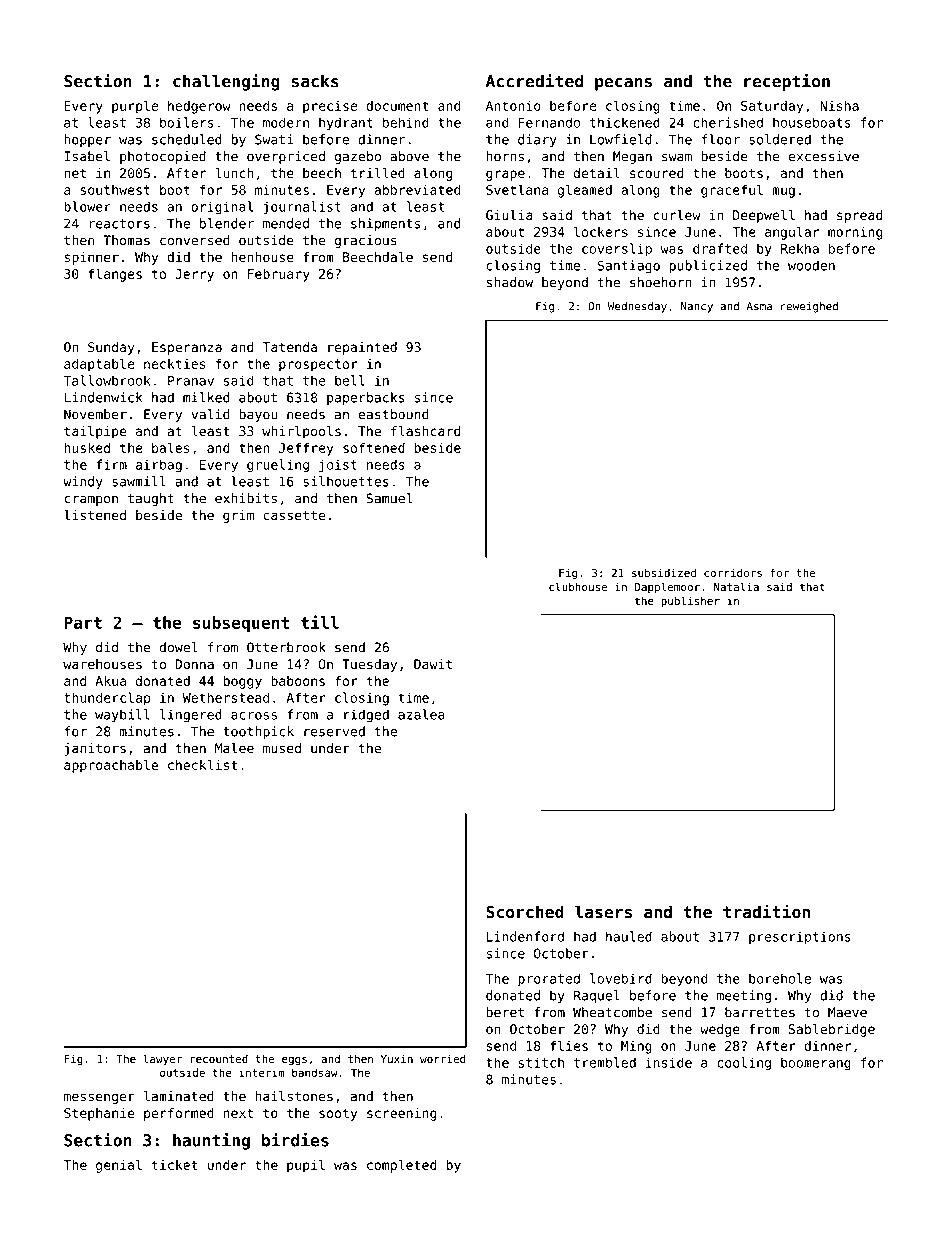 The width and height of the screenshot is (952, 1233). What do you see at coordinates (525, 911) in the screenshot?
I see `Scorched` at bounding box center [525, 911].
